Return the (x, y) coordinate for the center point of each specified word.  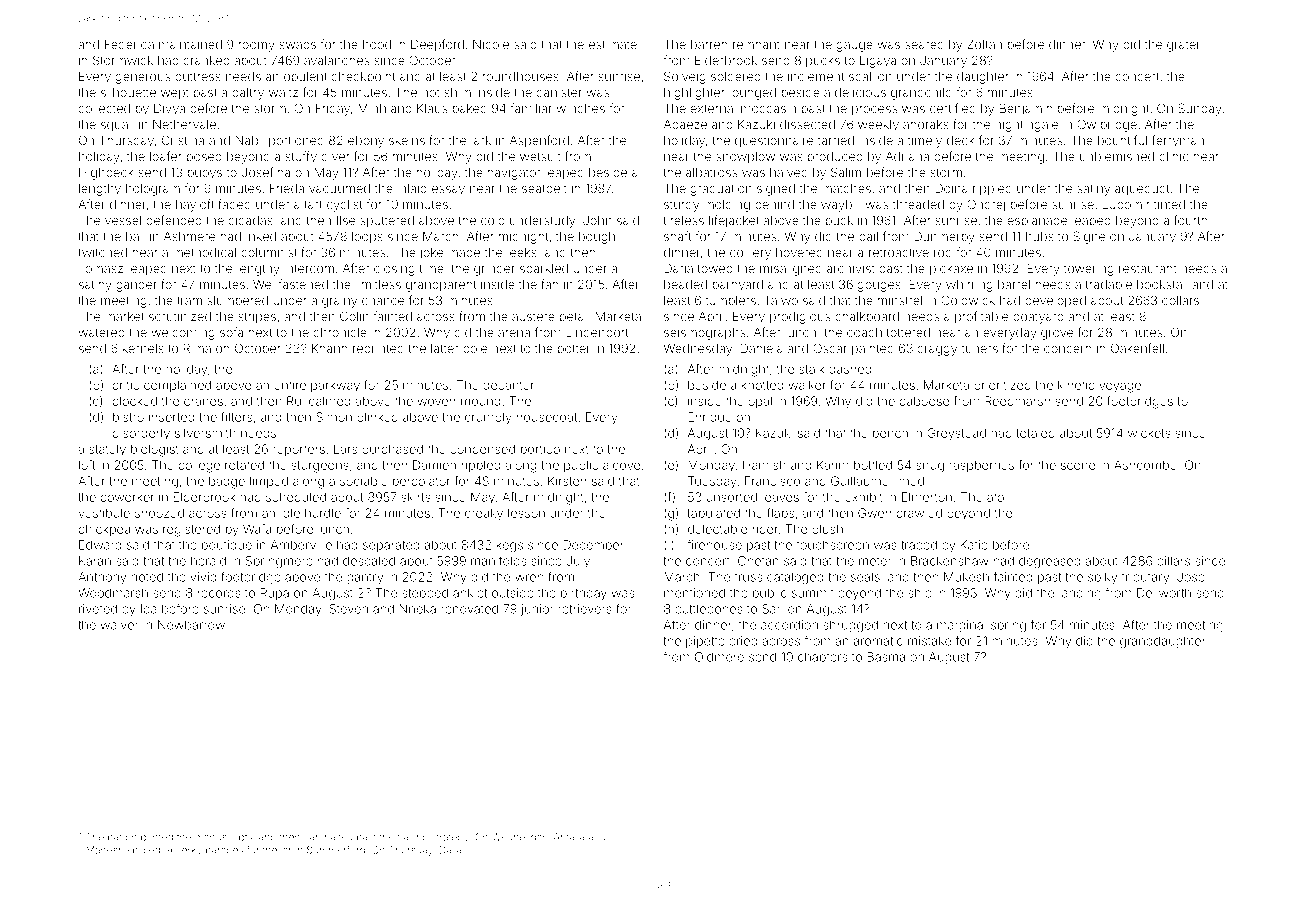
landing (1080, 594)
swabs (298, 44)
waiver (120, 625)
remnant (756, 44)
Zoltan (984, 44)
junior (537, 610)
